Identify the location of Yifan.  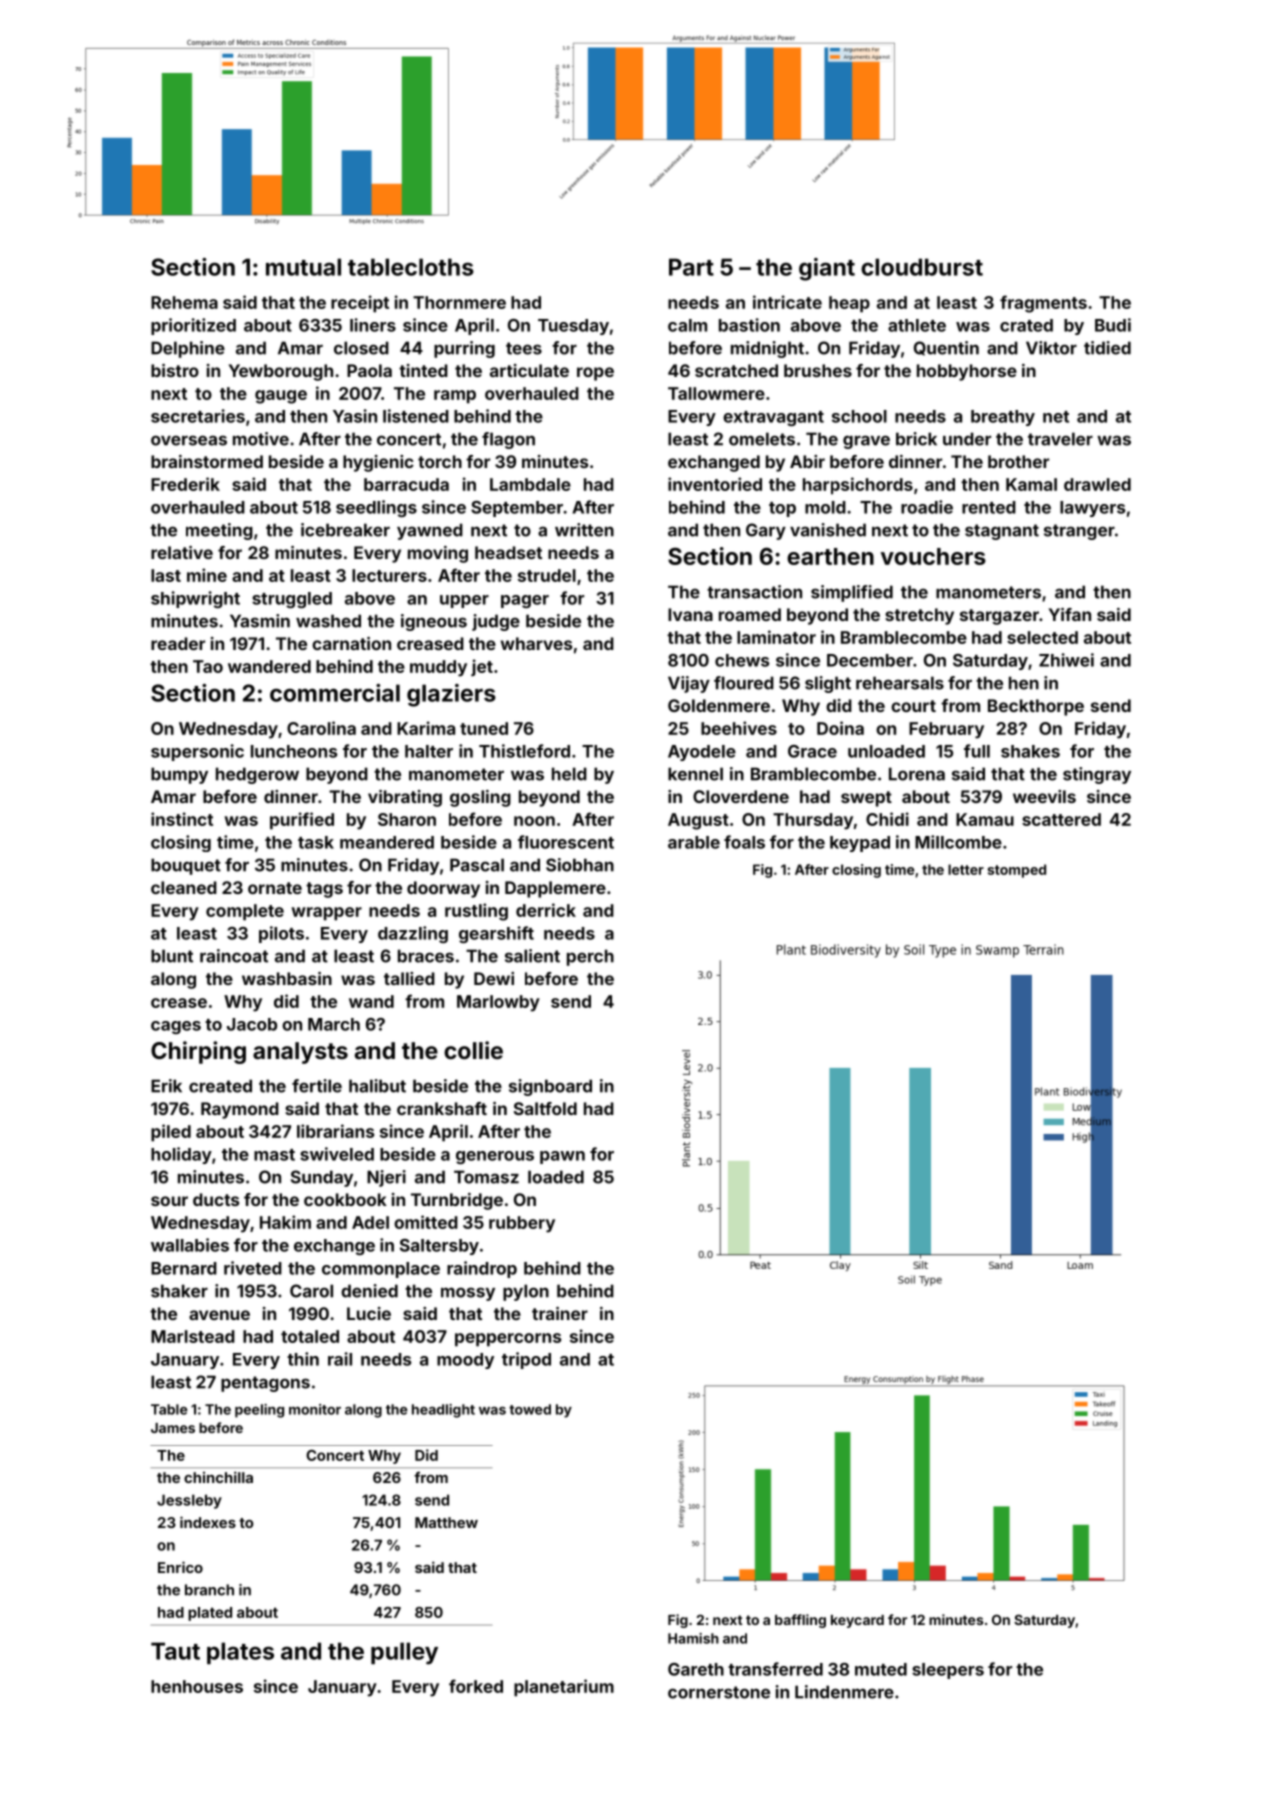
(1070, 614).
